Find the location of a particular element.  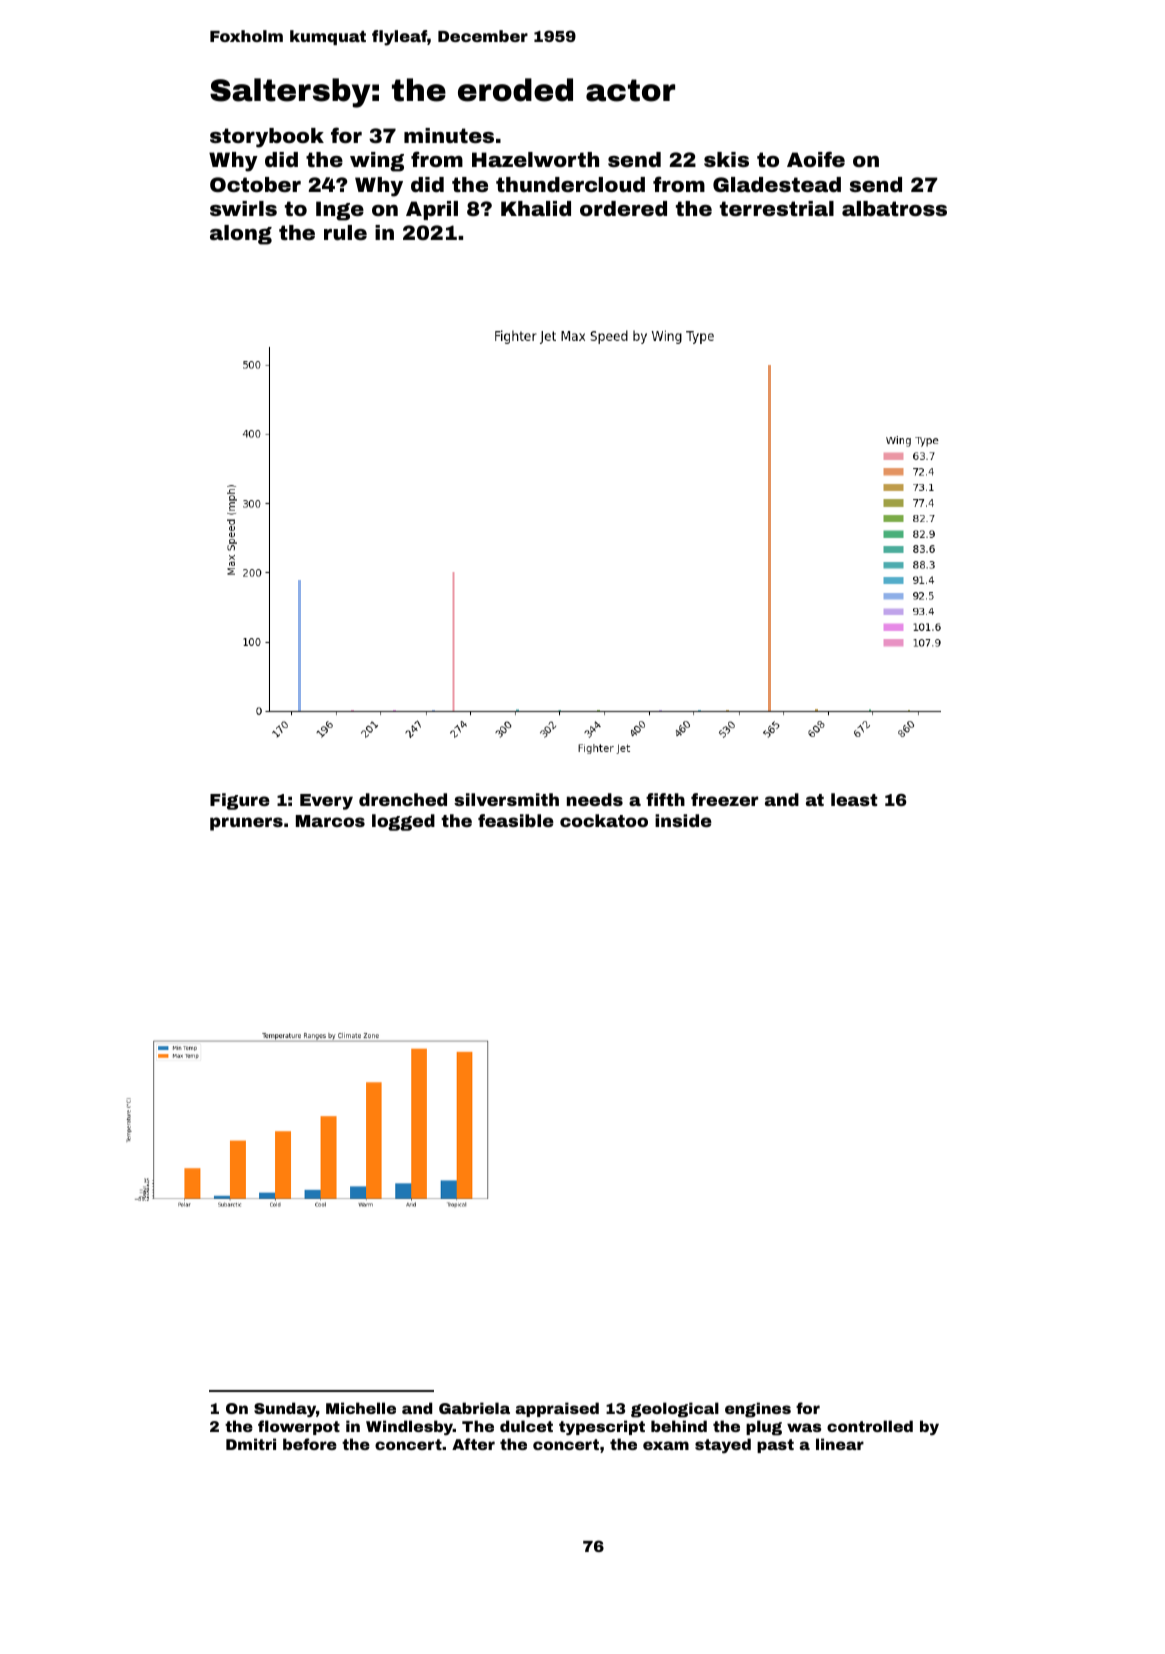

Michelle is located at coordinates (361, 1408).
